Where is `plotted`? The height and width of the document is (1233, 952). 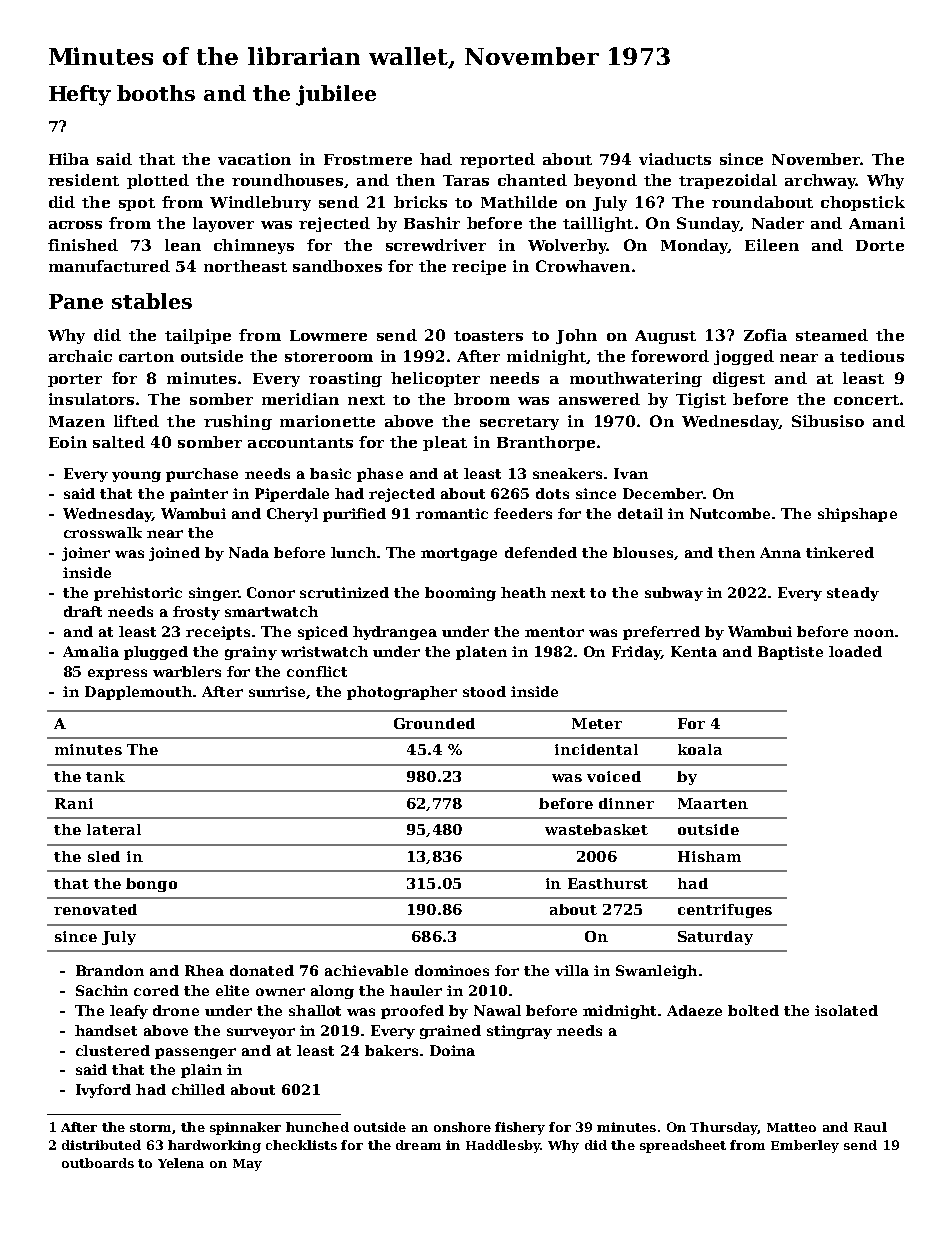
plotted is located at coordinates (158, 181).
